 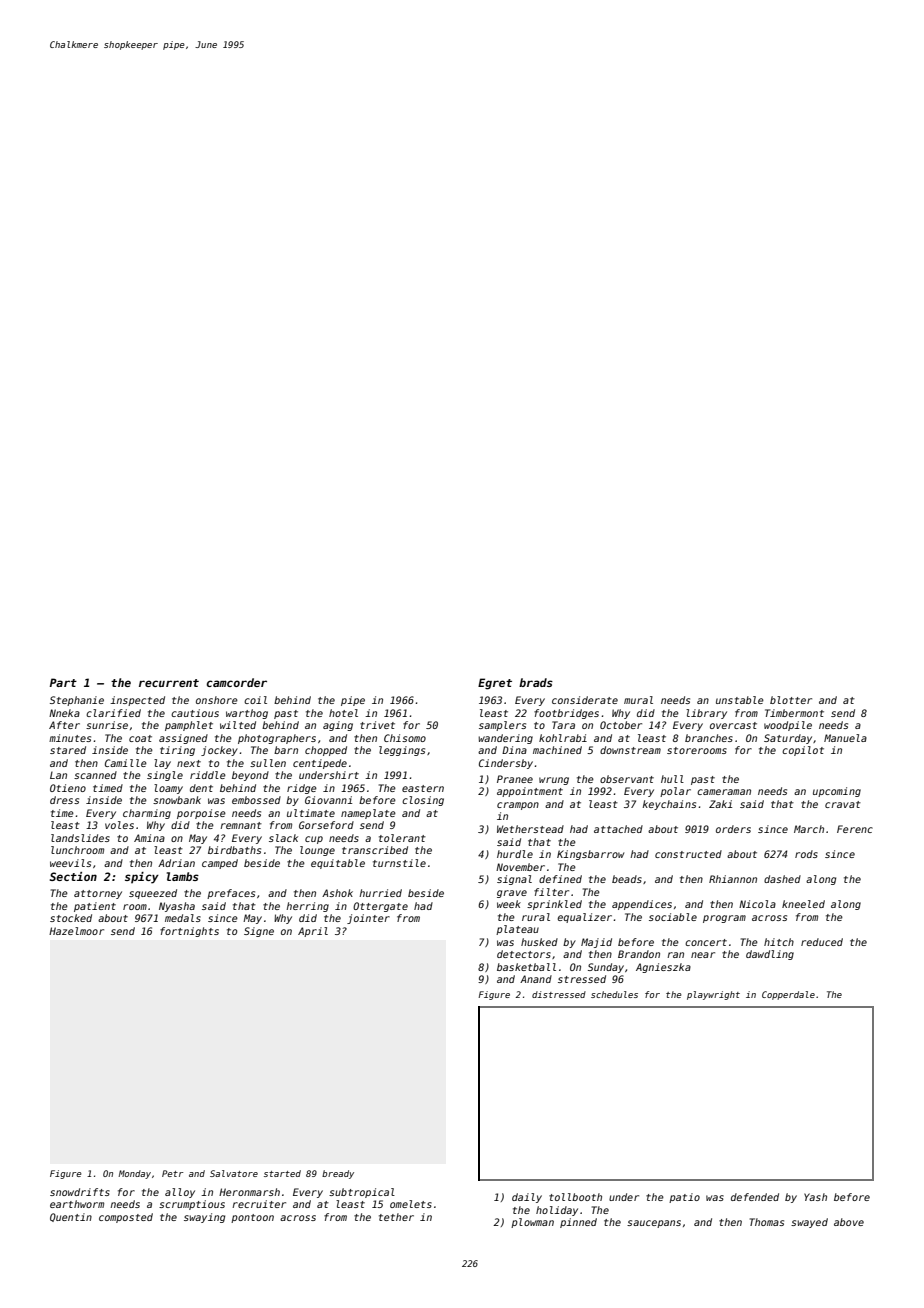 I want to click on fortnights, so click(x=189, y=932).
